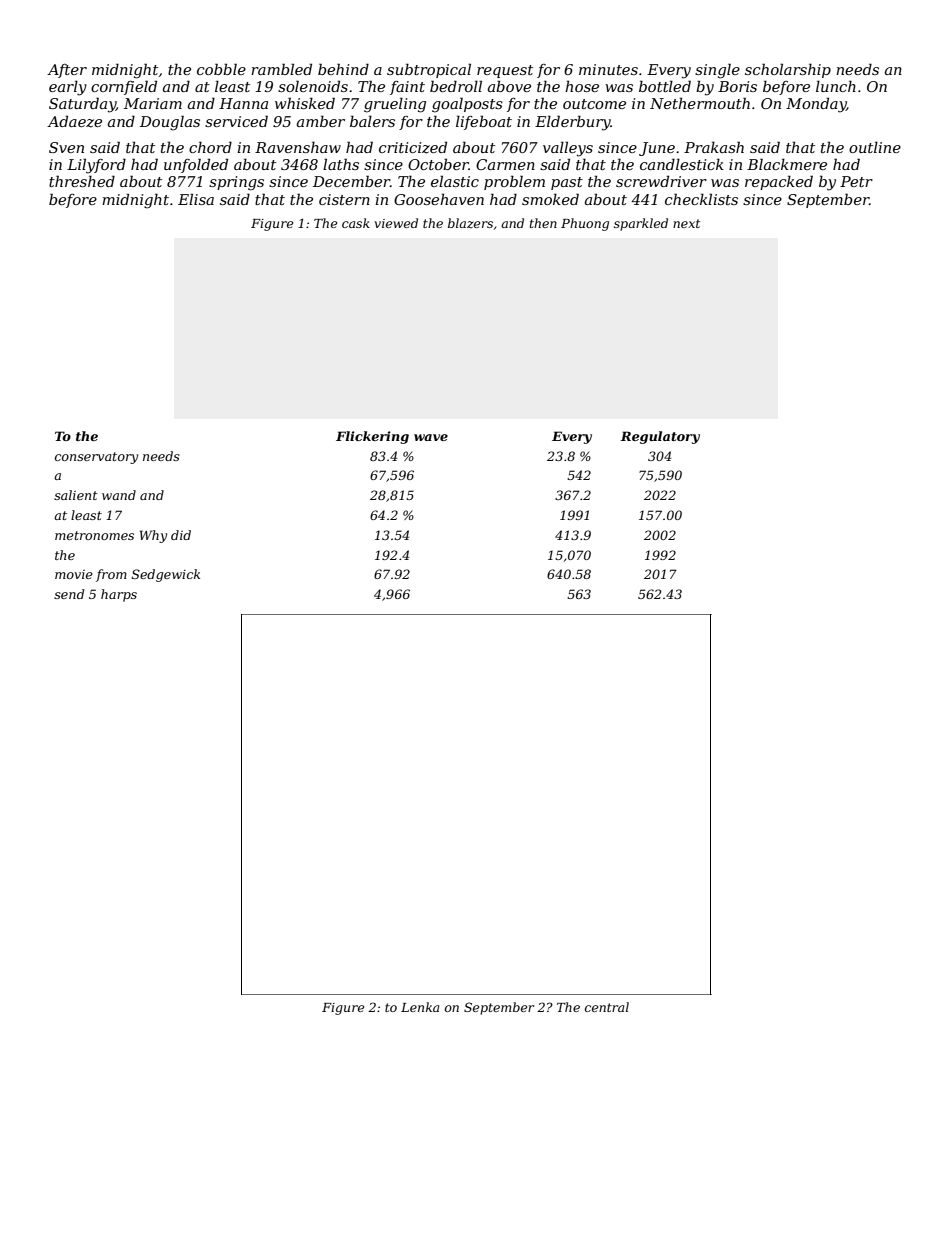 The image size is (952, 1233). What do you see at coordinates (607, 1007) in the screenshot?
I see `central` at bounding box center [607, 1007].
